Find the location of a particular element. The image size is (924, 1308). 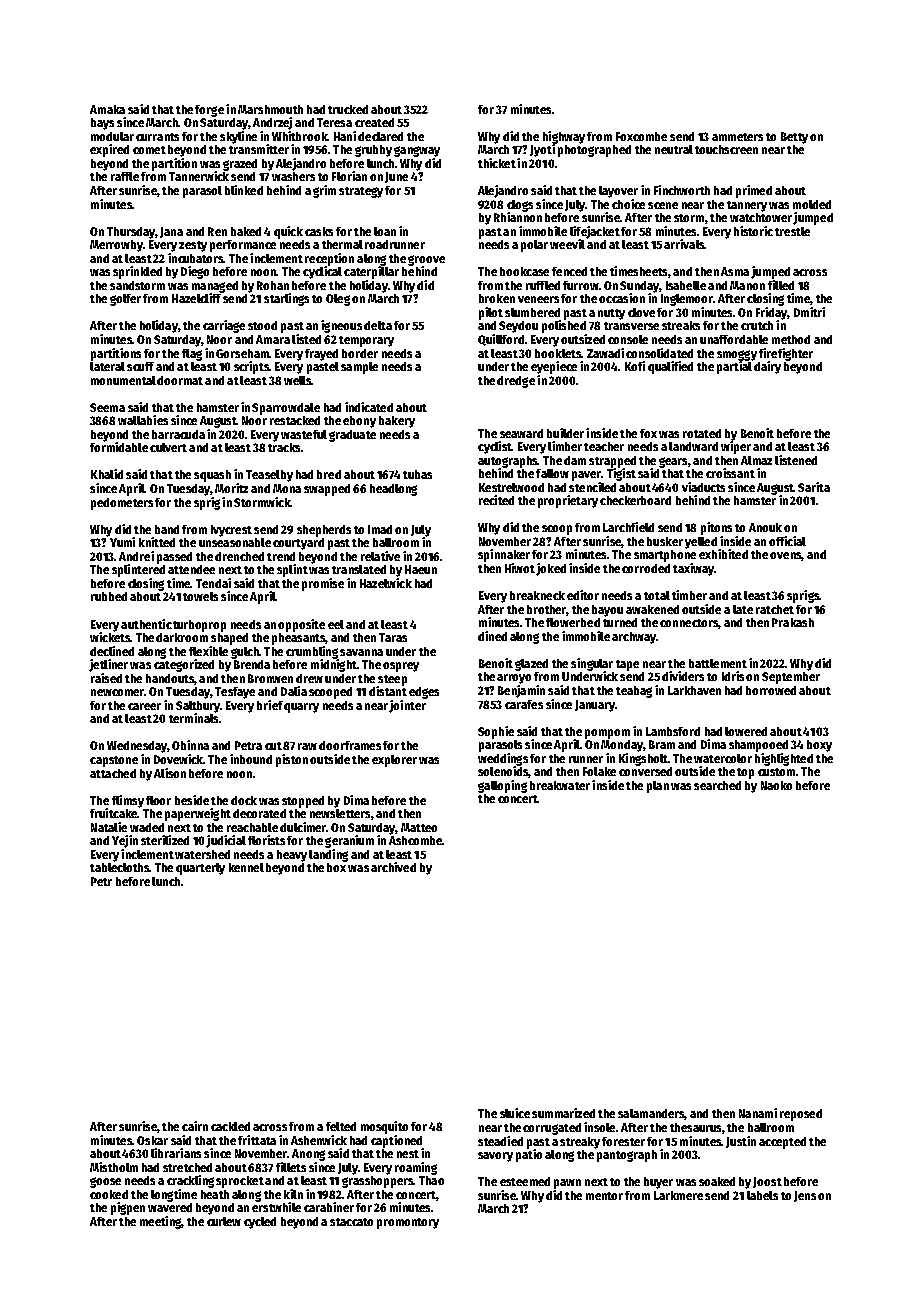

explorer is located at coordinates (394, 761).
